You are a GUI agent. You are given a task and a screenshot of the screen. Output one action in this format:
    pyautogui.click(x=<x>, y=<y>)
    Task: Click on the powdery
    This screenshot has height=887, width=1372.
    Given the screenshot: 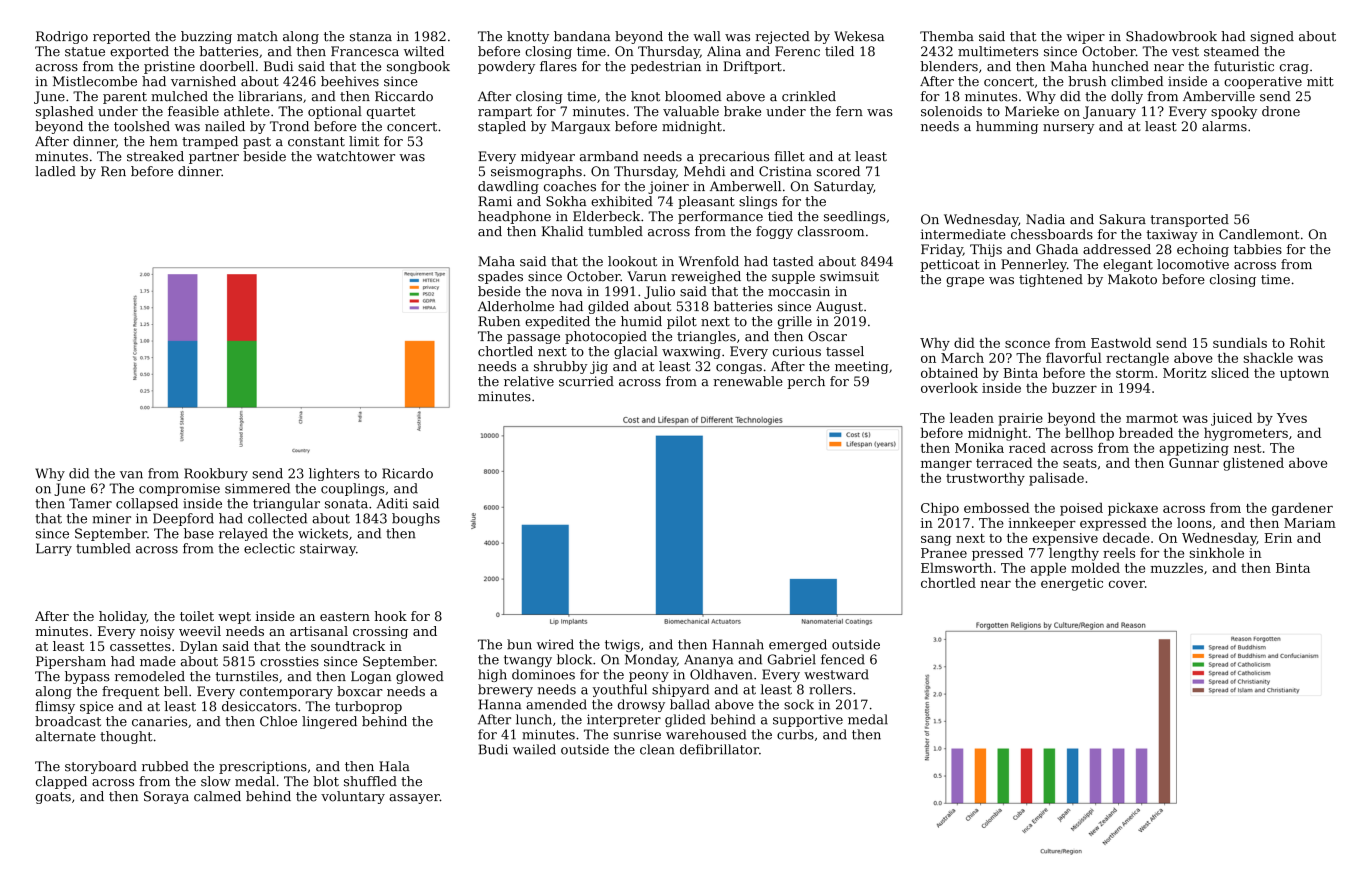 What is the action you would take?
    pyautogui.click(x=506, y=67)
